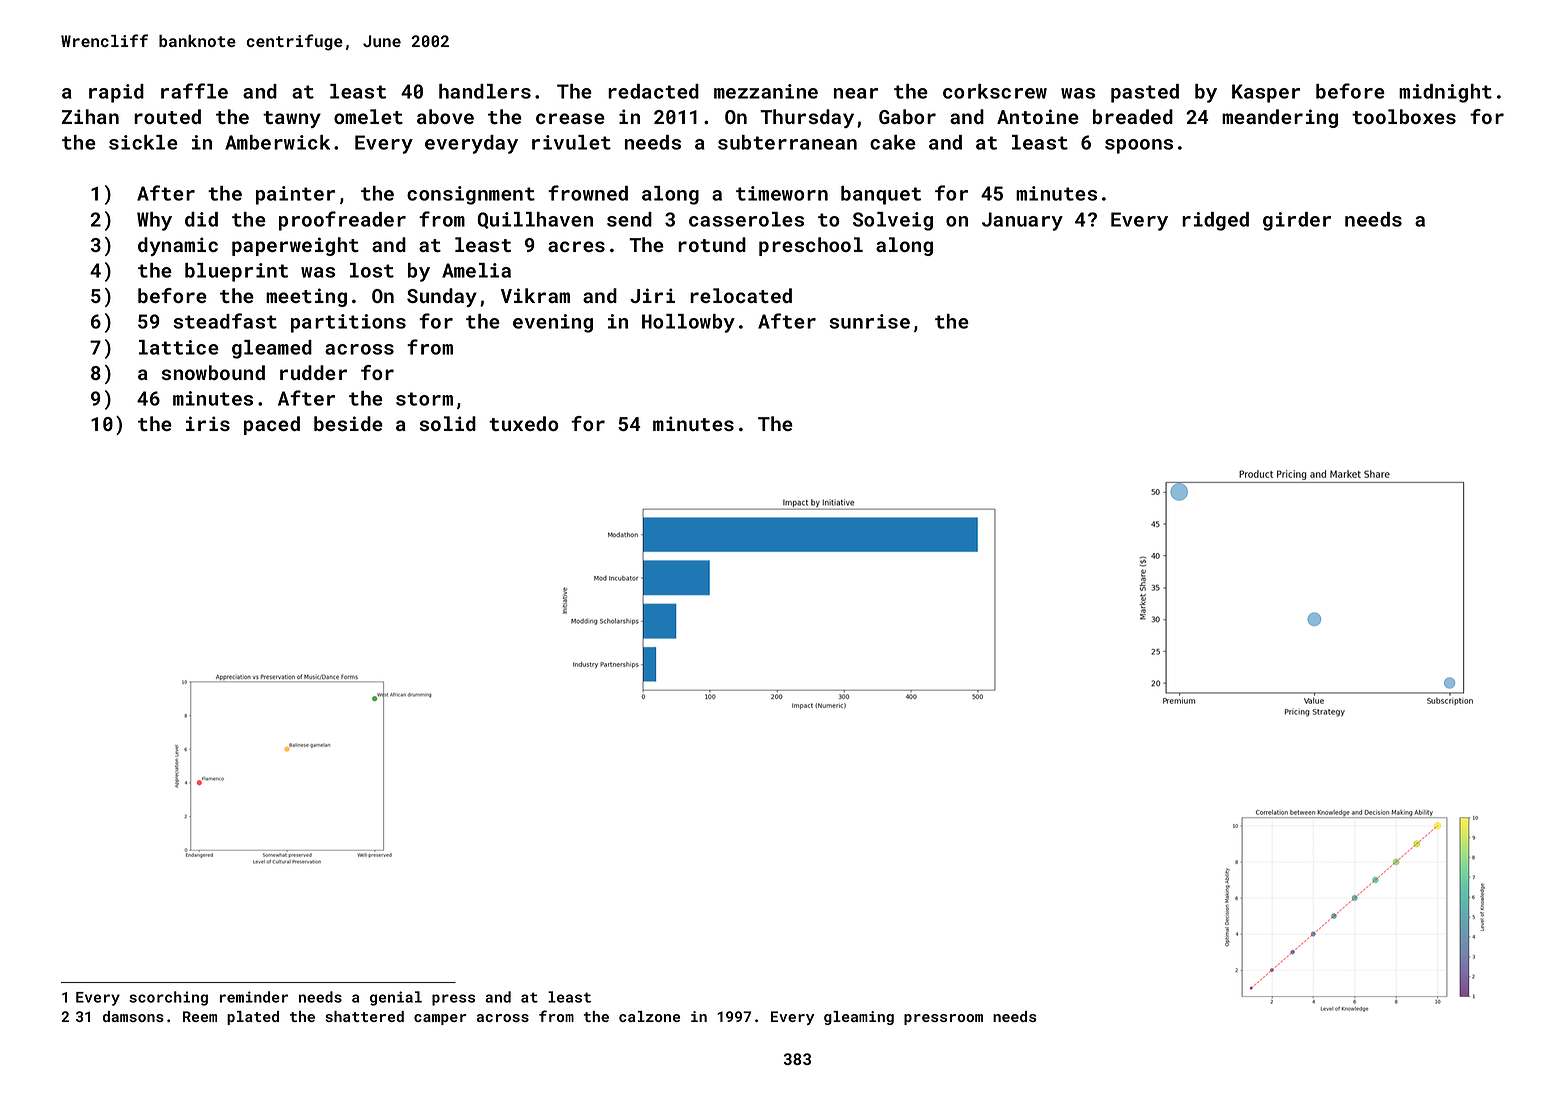 This document has width=1566, height=1108. Describe the element at coordinates (208, 423) in the document. I see `iris` at that location.
